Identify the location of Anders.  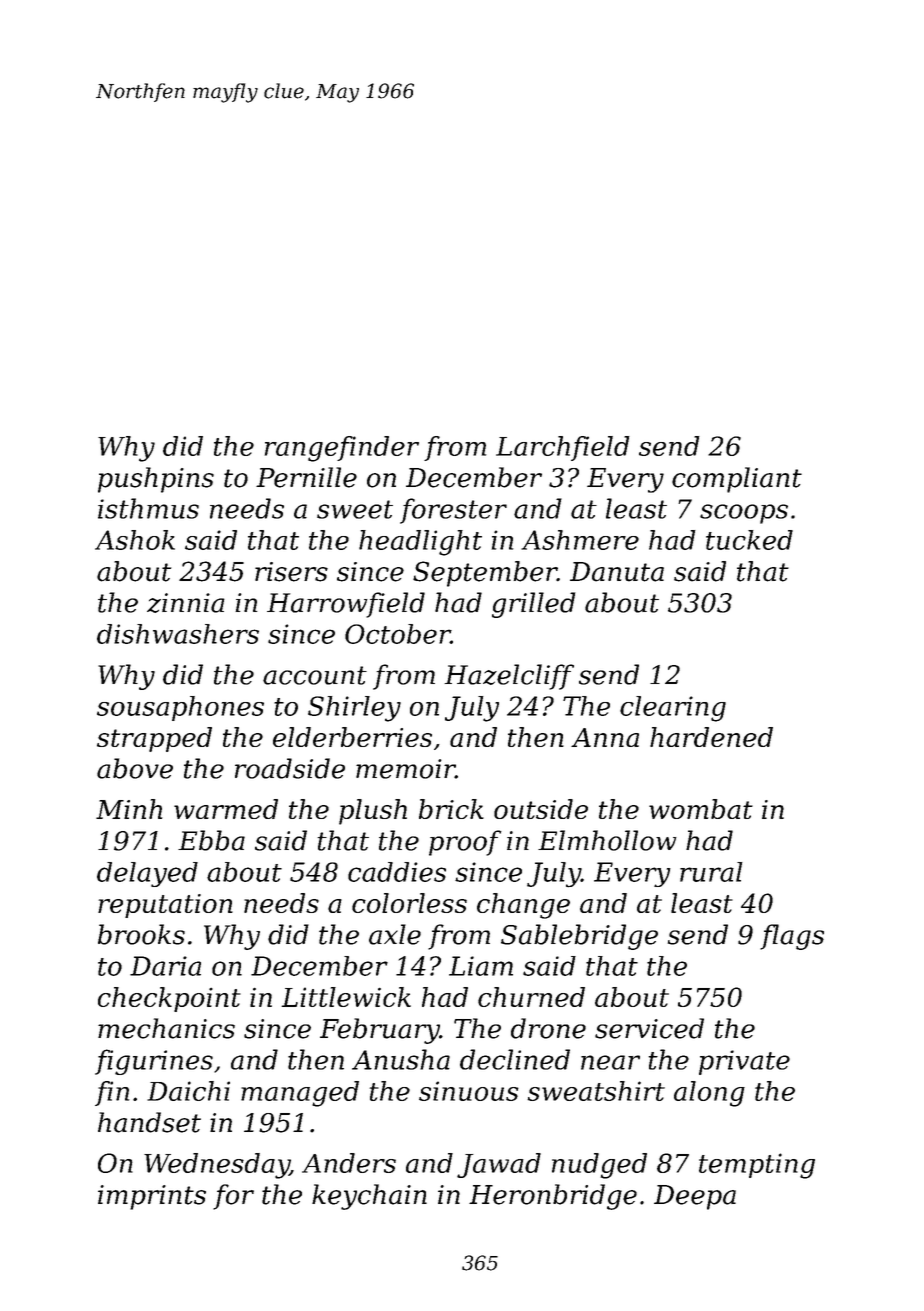
(349, 1163).
